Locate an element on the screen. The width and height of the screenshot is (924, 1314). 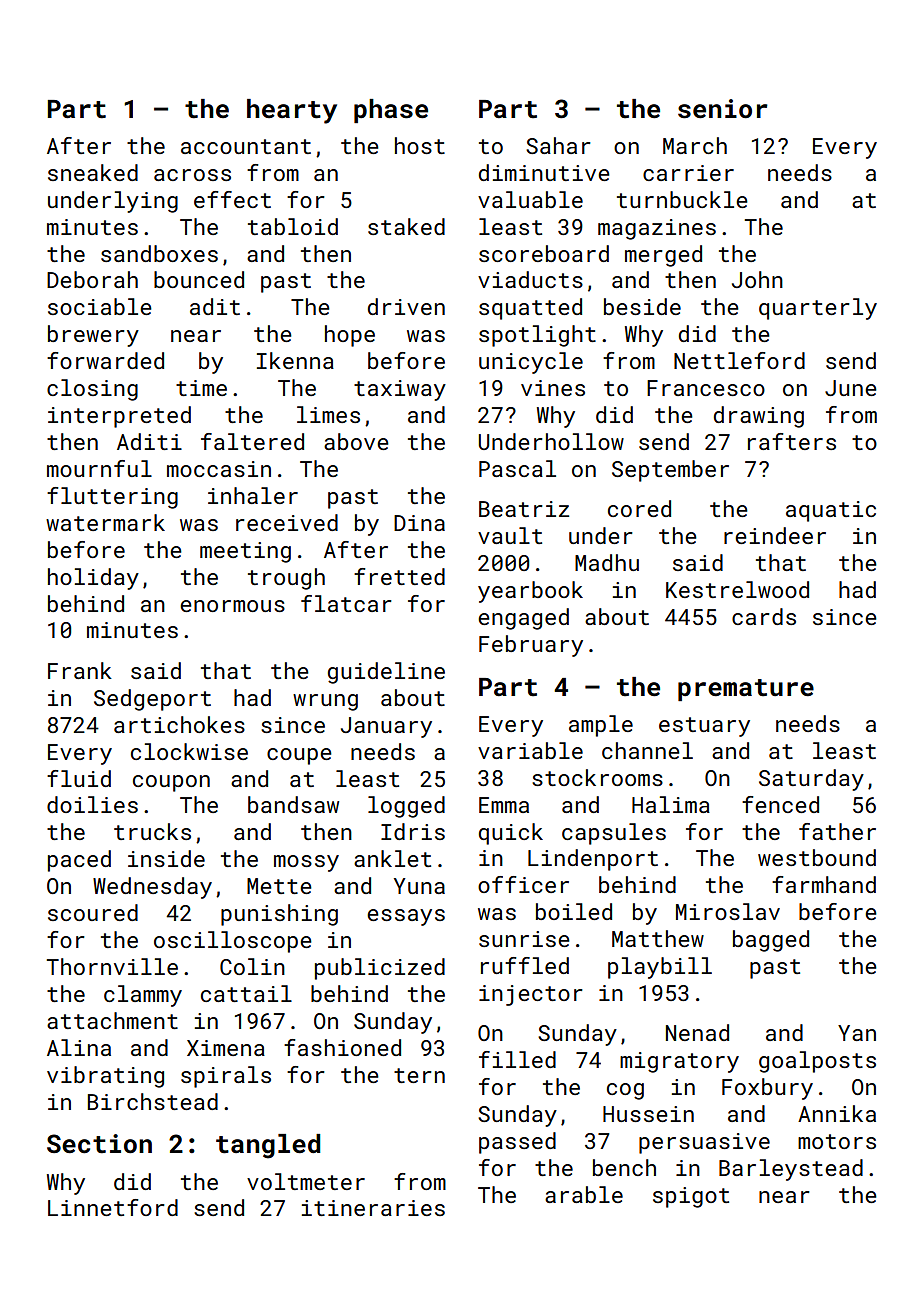
passed is located at coordinates (517, 1143).
